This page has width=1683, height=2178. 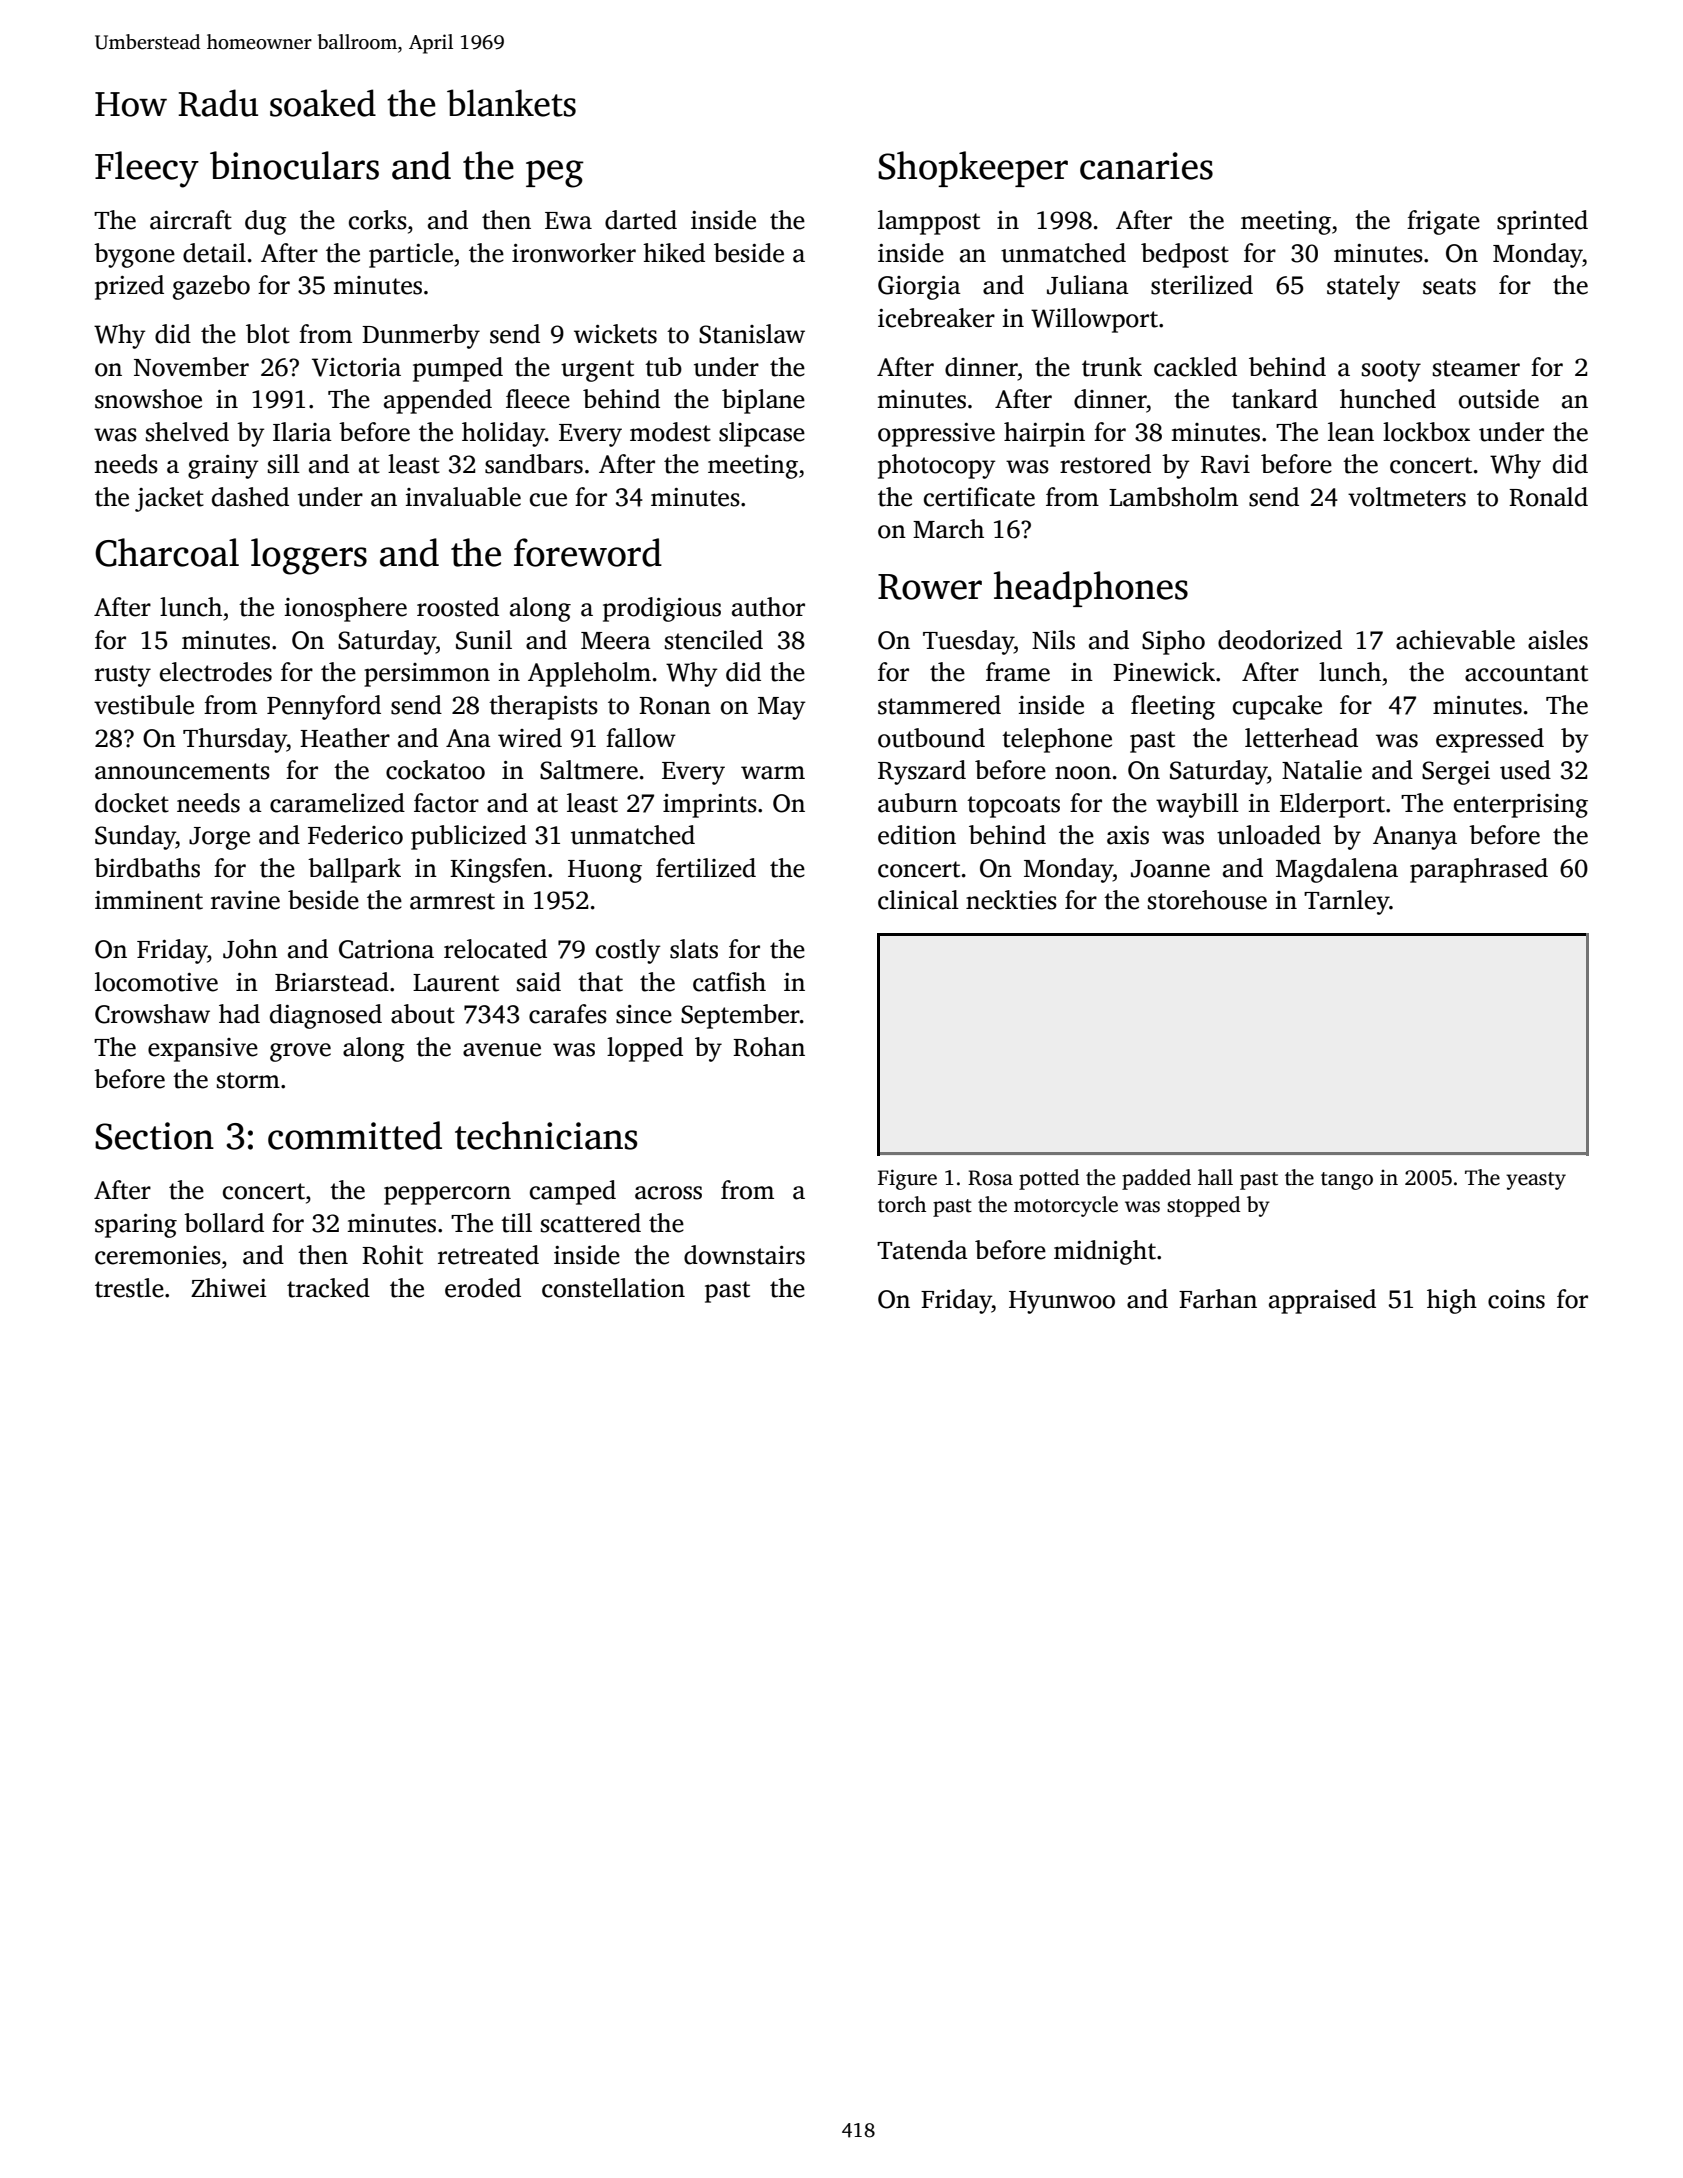 What do you see at coordinates (309, 556) in the page?
I see `loggers` at bounding box center [309, 556].
